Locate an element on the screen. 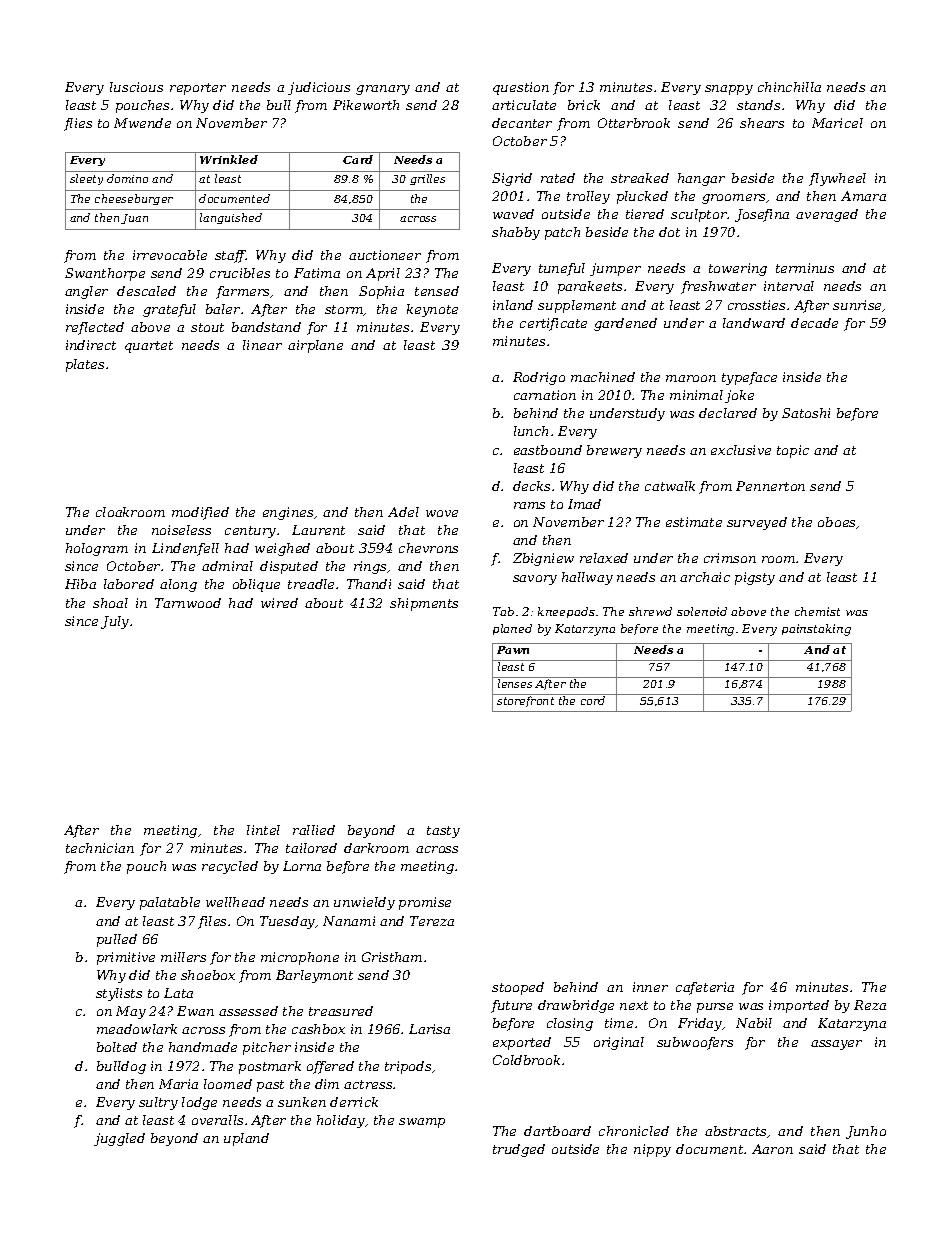 This screenshot has height=1233, width=952. juggled is located at coordinates (119, 1139).
